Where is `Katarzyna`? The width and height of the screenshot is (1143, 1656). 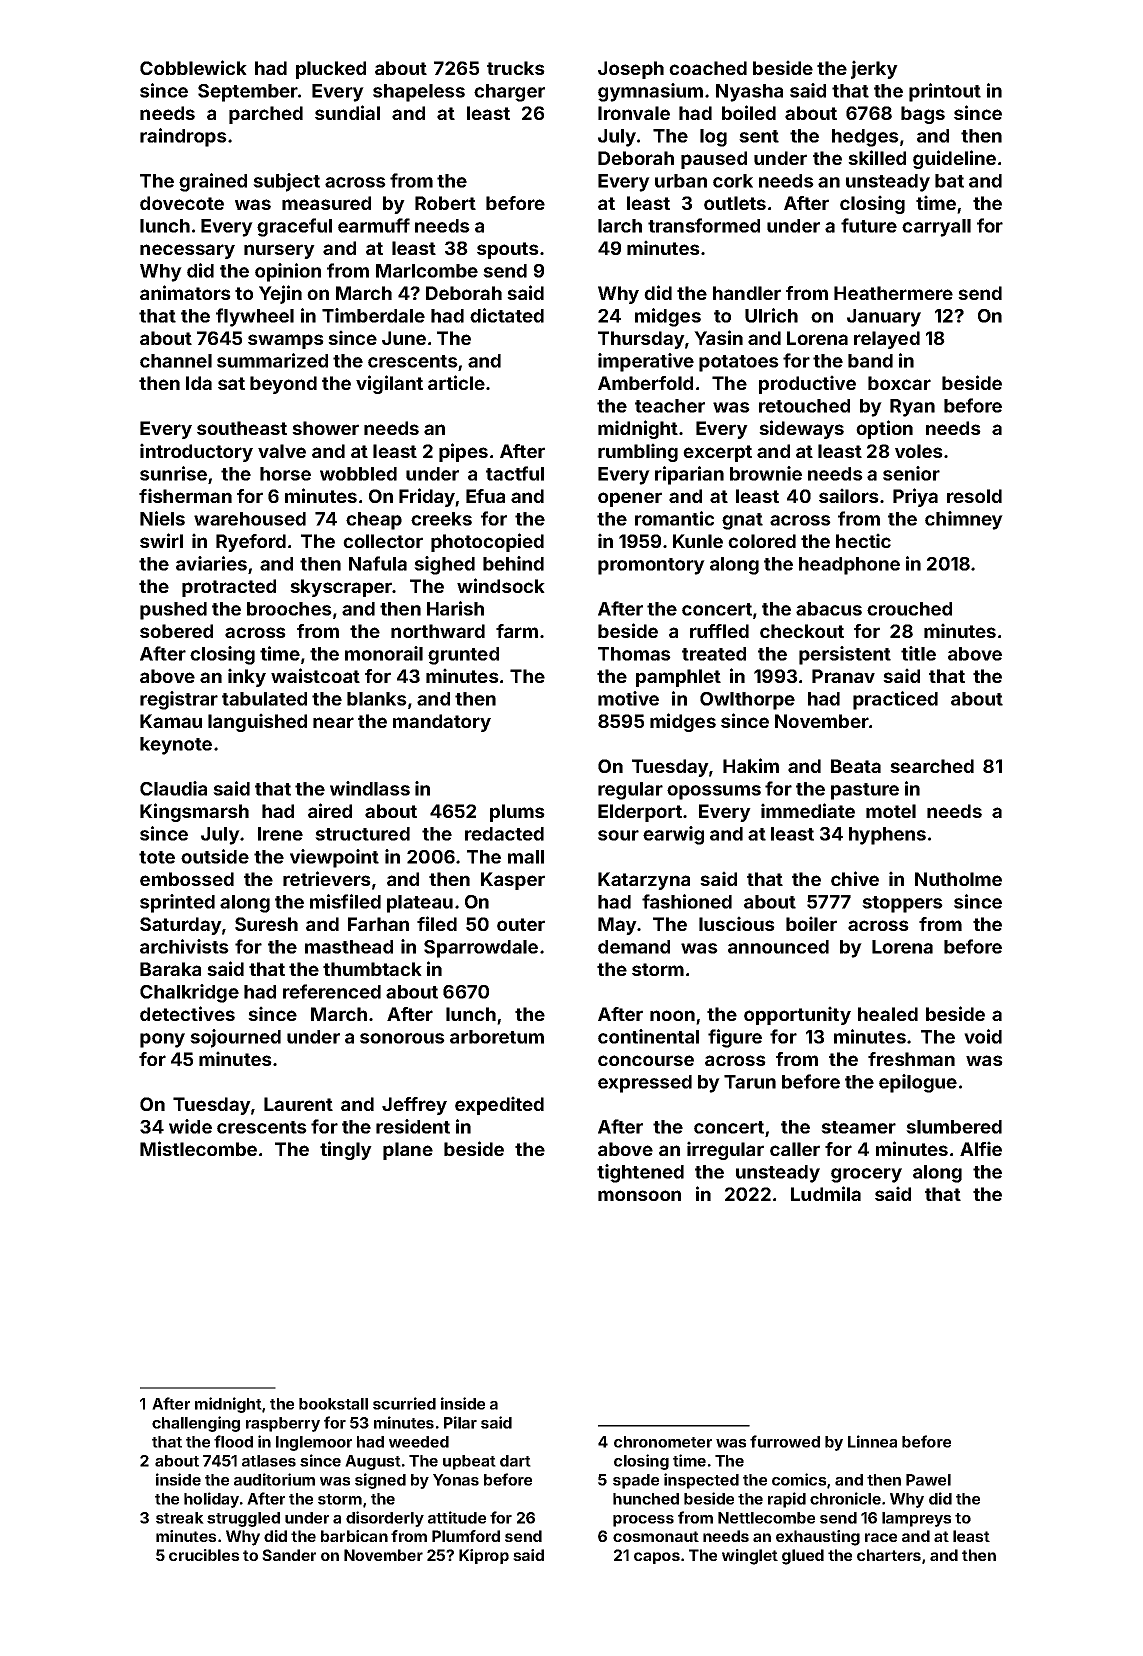 Katarzyna is located at coordinates (644, 881).
